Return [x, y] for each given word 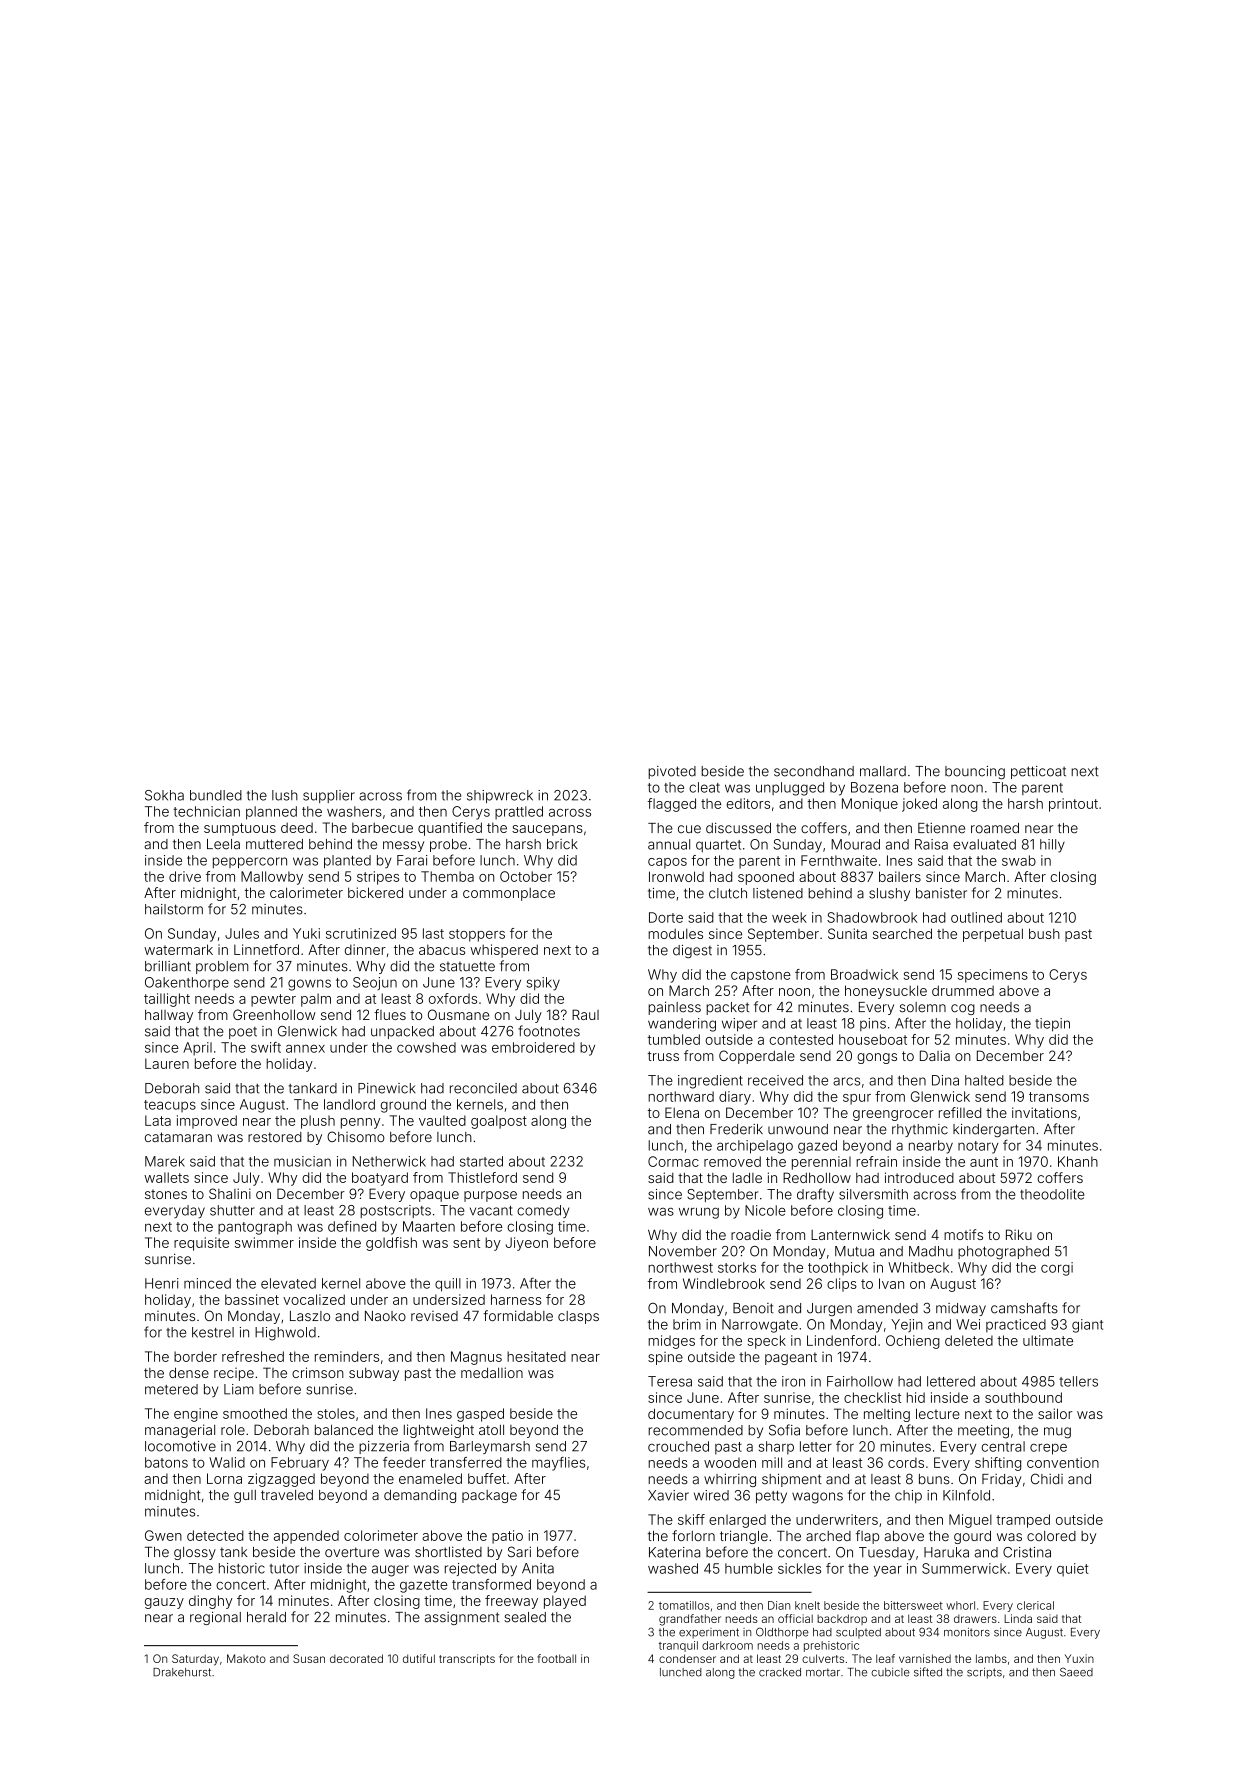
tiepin [1052, 1025]
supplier [329, 796]
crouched [678, 1446]
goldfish [391, 1244]
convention [1063, 1462]
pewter [273, 1000]
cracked [780, 1672]
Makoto [246, 1658]
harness [516, 1299]
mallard [883, 771]
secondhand [814, 771]
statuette [467, 966]
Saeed [1076, 1672]
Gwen [163, 1535]
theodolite [1052, 1194]
